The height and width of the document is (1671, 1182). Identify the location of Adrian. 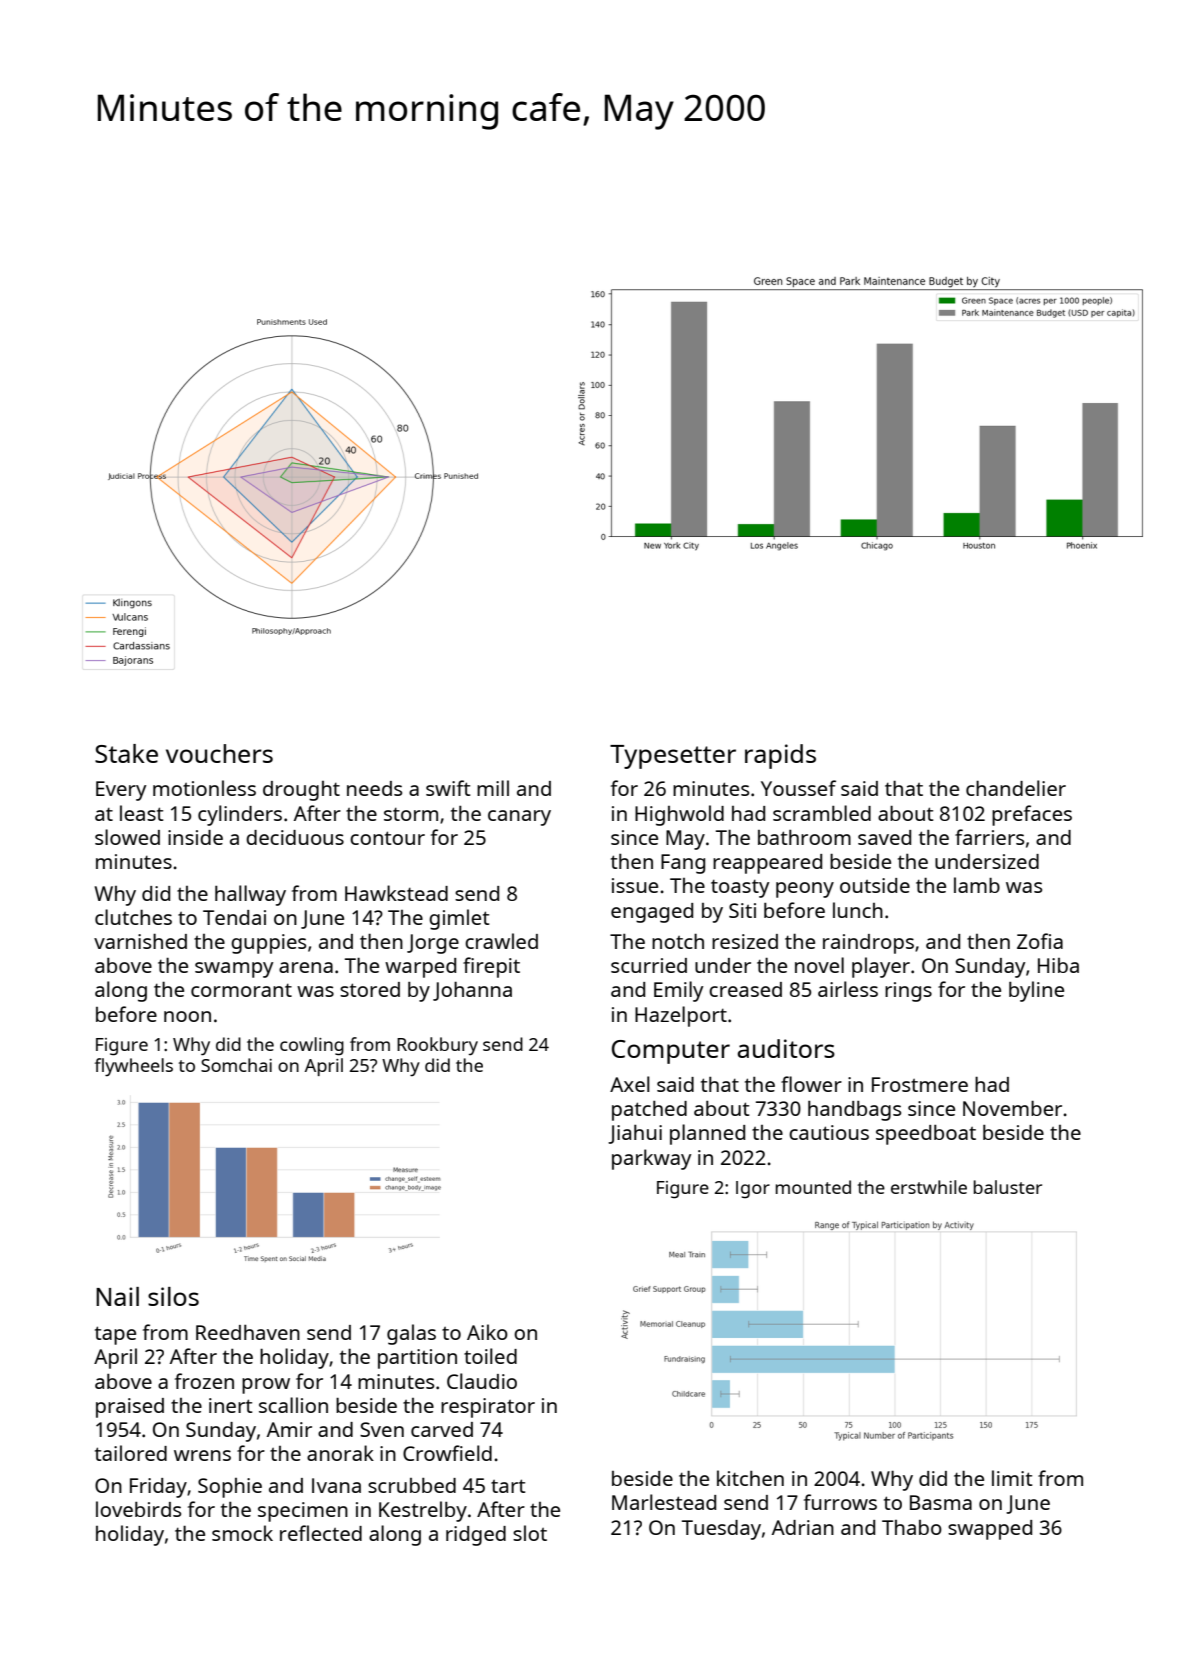
(803, 1527).
